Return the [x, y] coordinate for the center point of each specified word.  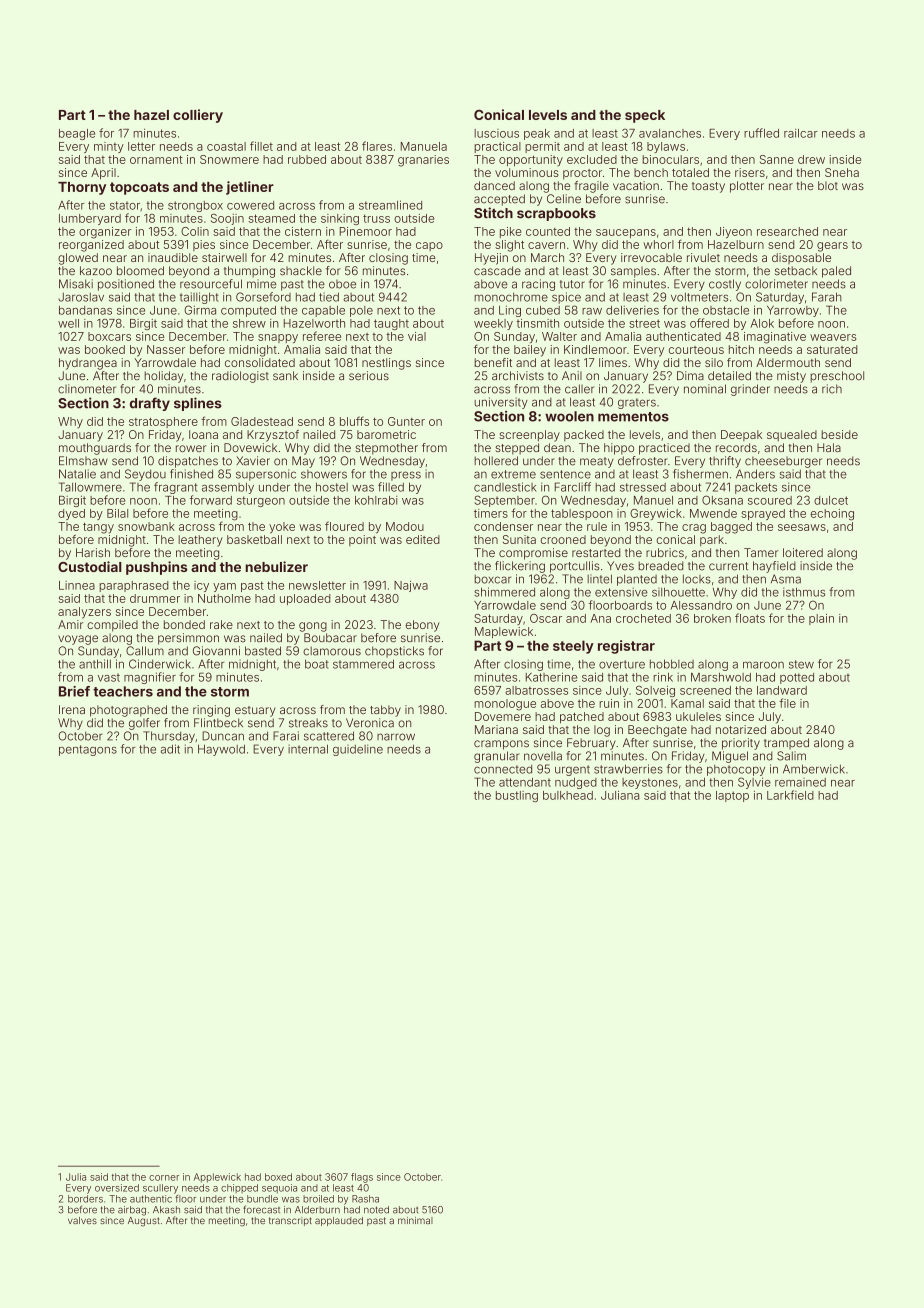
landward [782, 690]
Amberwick [814, 769]
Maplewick [504, 632]
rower [191, 448]
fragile [591, 187]
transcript [290, 1221]
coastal [226, 146]
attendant [525, 782]
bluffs [354, 421]
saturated [832, 349]
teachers [123, 691]
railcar [801, 133]
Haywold [221, 750]
